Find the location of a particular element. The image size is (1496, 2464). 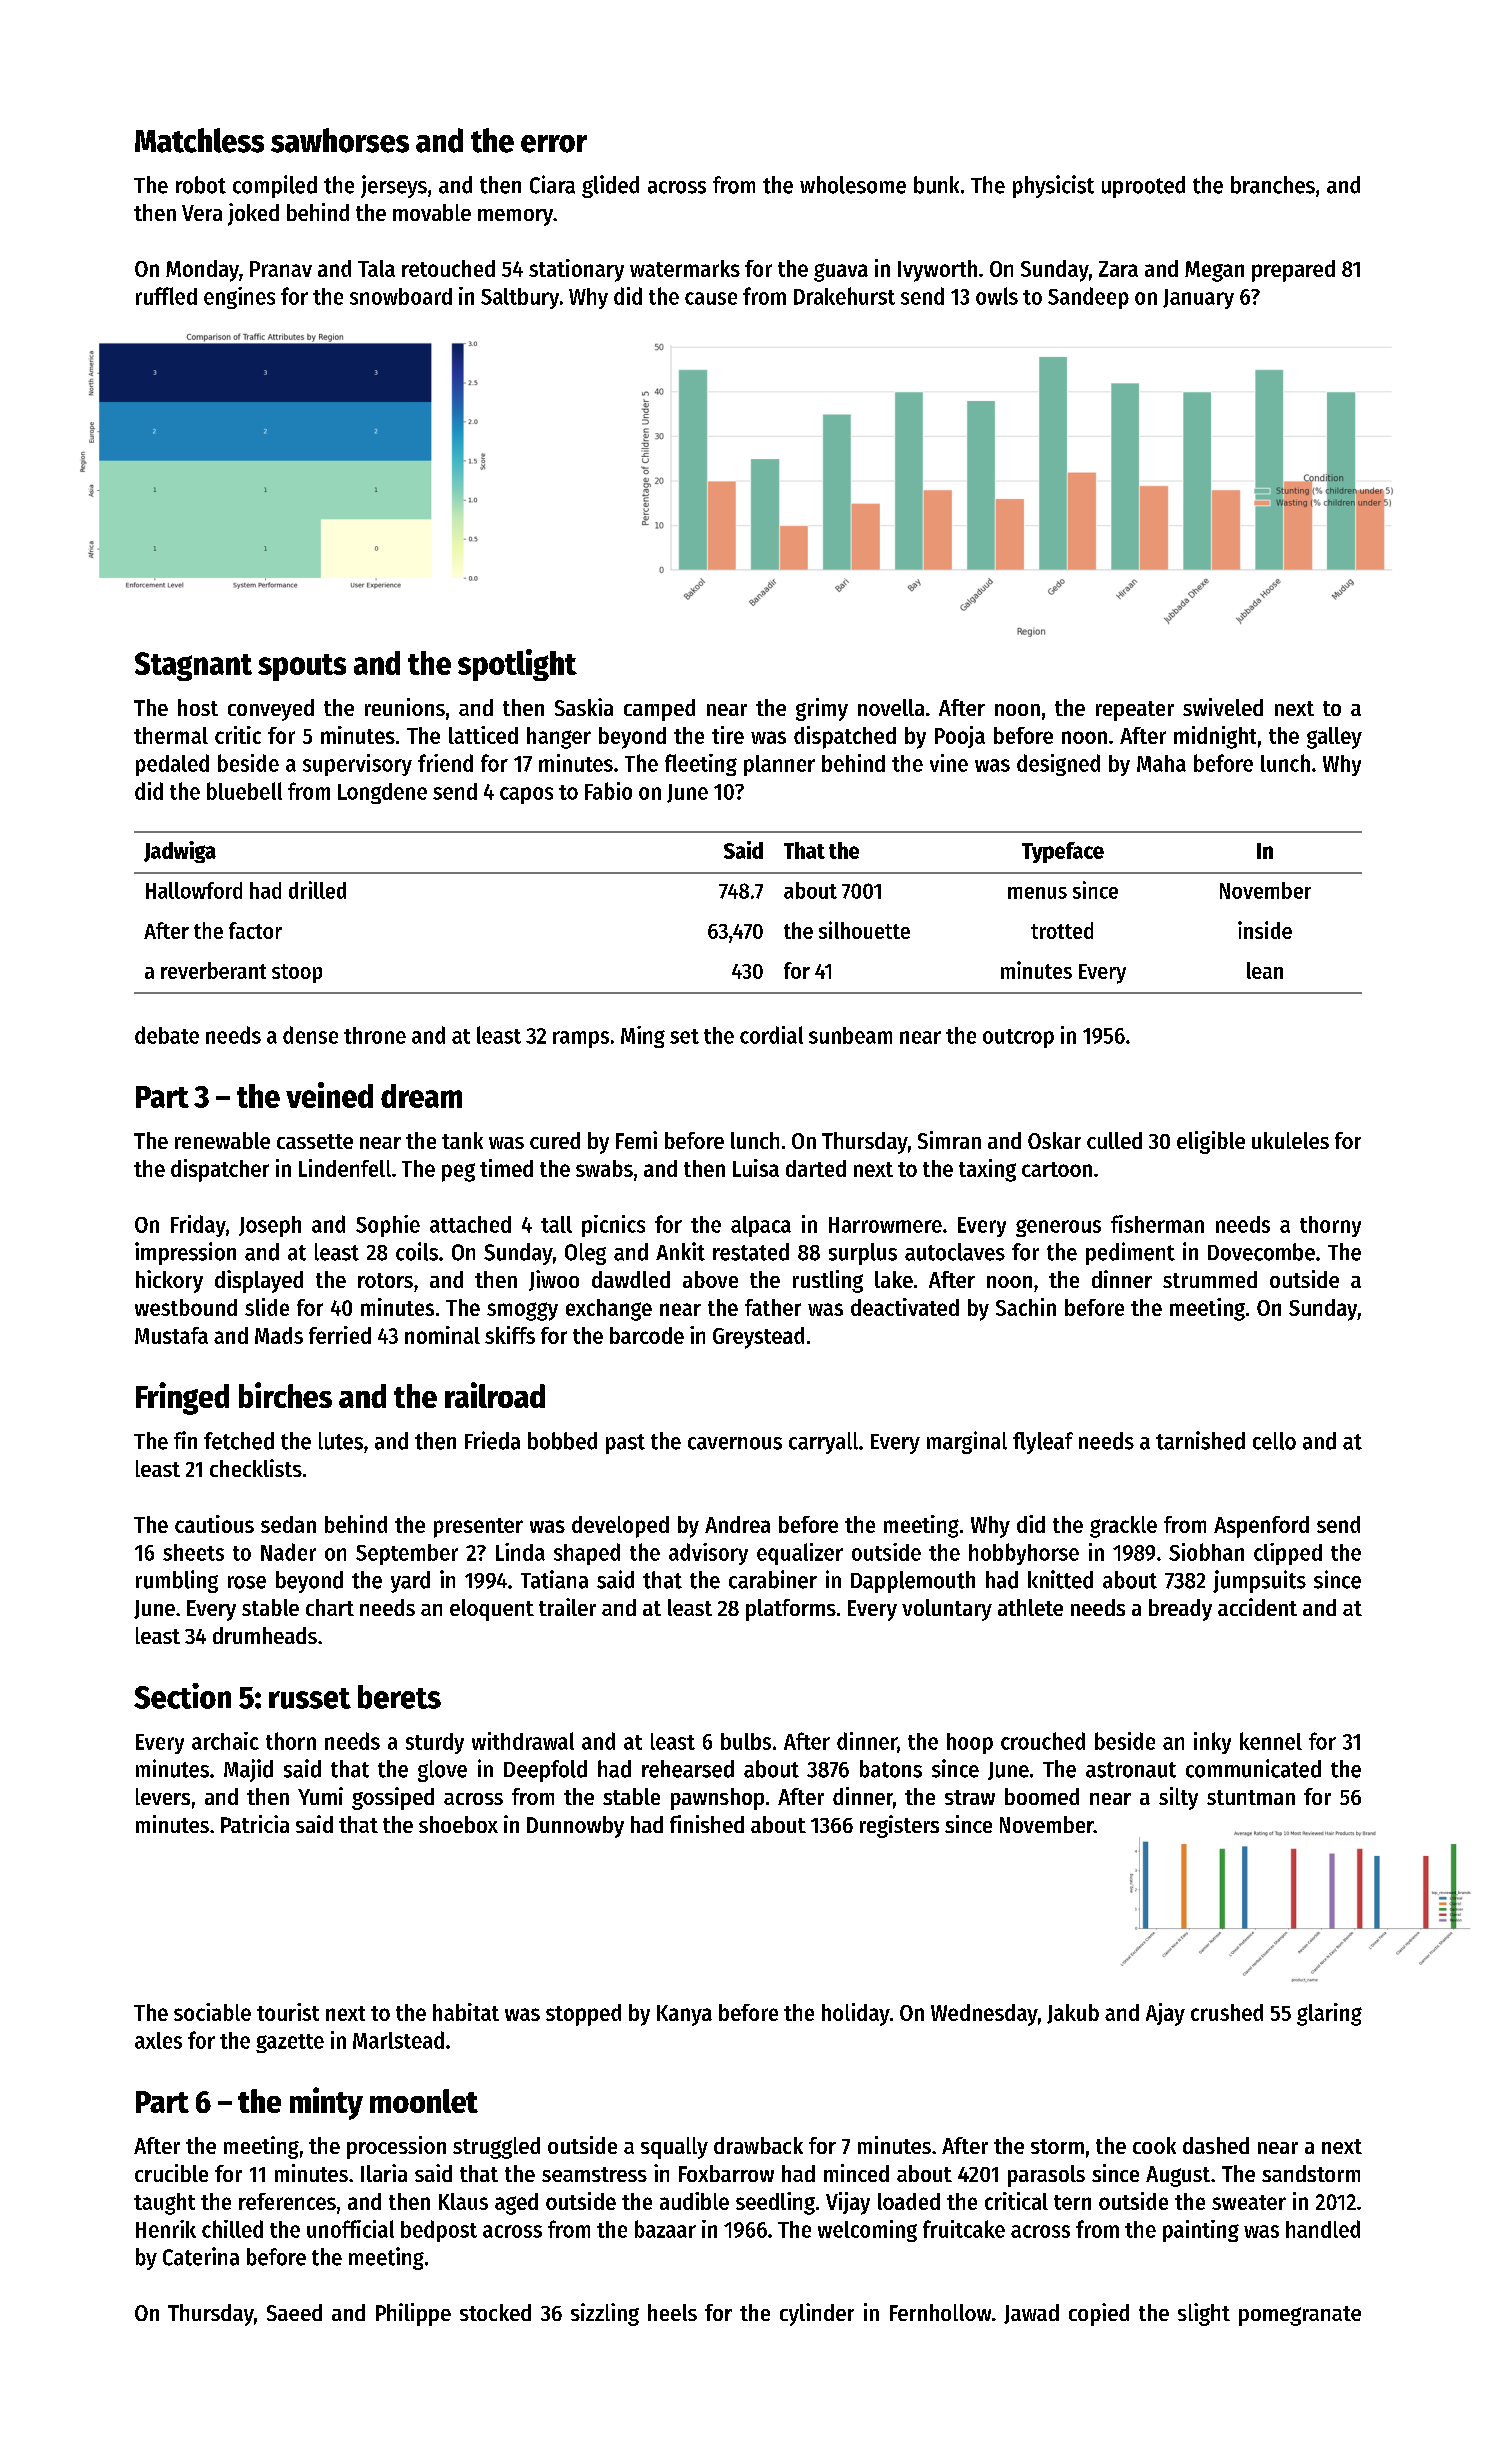

Dunnowby is located at coordinates (575, 1827).
